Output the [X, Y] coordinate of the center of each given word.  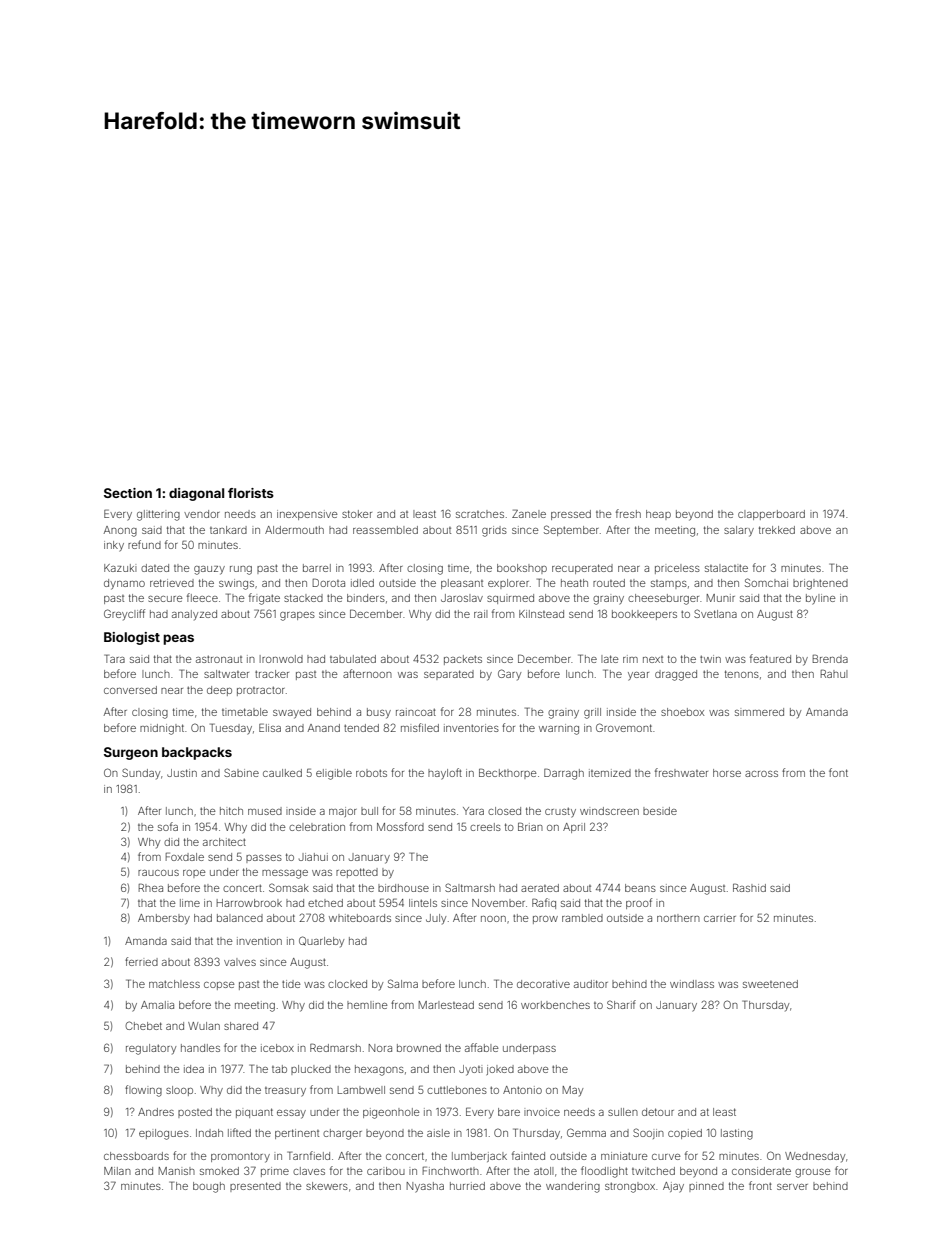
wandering [573, 1187]
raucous [158, 873]
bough [209, 1187]
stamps [669, 584]
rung [241, 570]
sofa [168, 826]
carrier [720, 918]
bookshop [522, 569]
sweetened [770, 984]
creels [485, 827]
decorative [543, 984]
